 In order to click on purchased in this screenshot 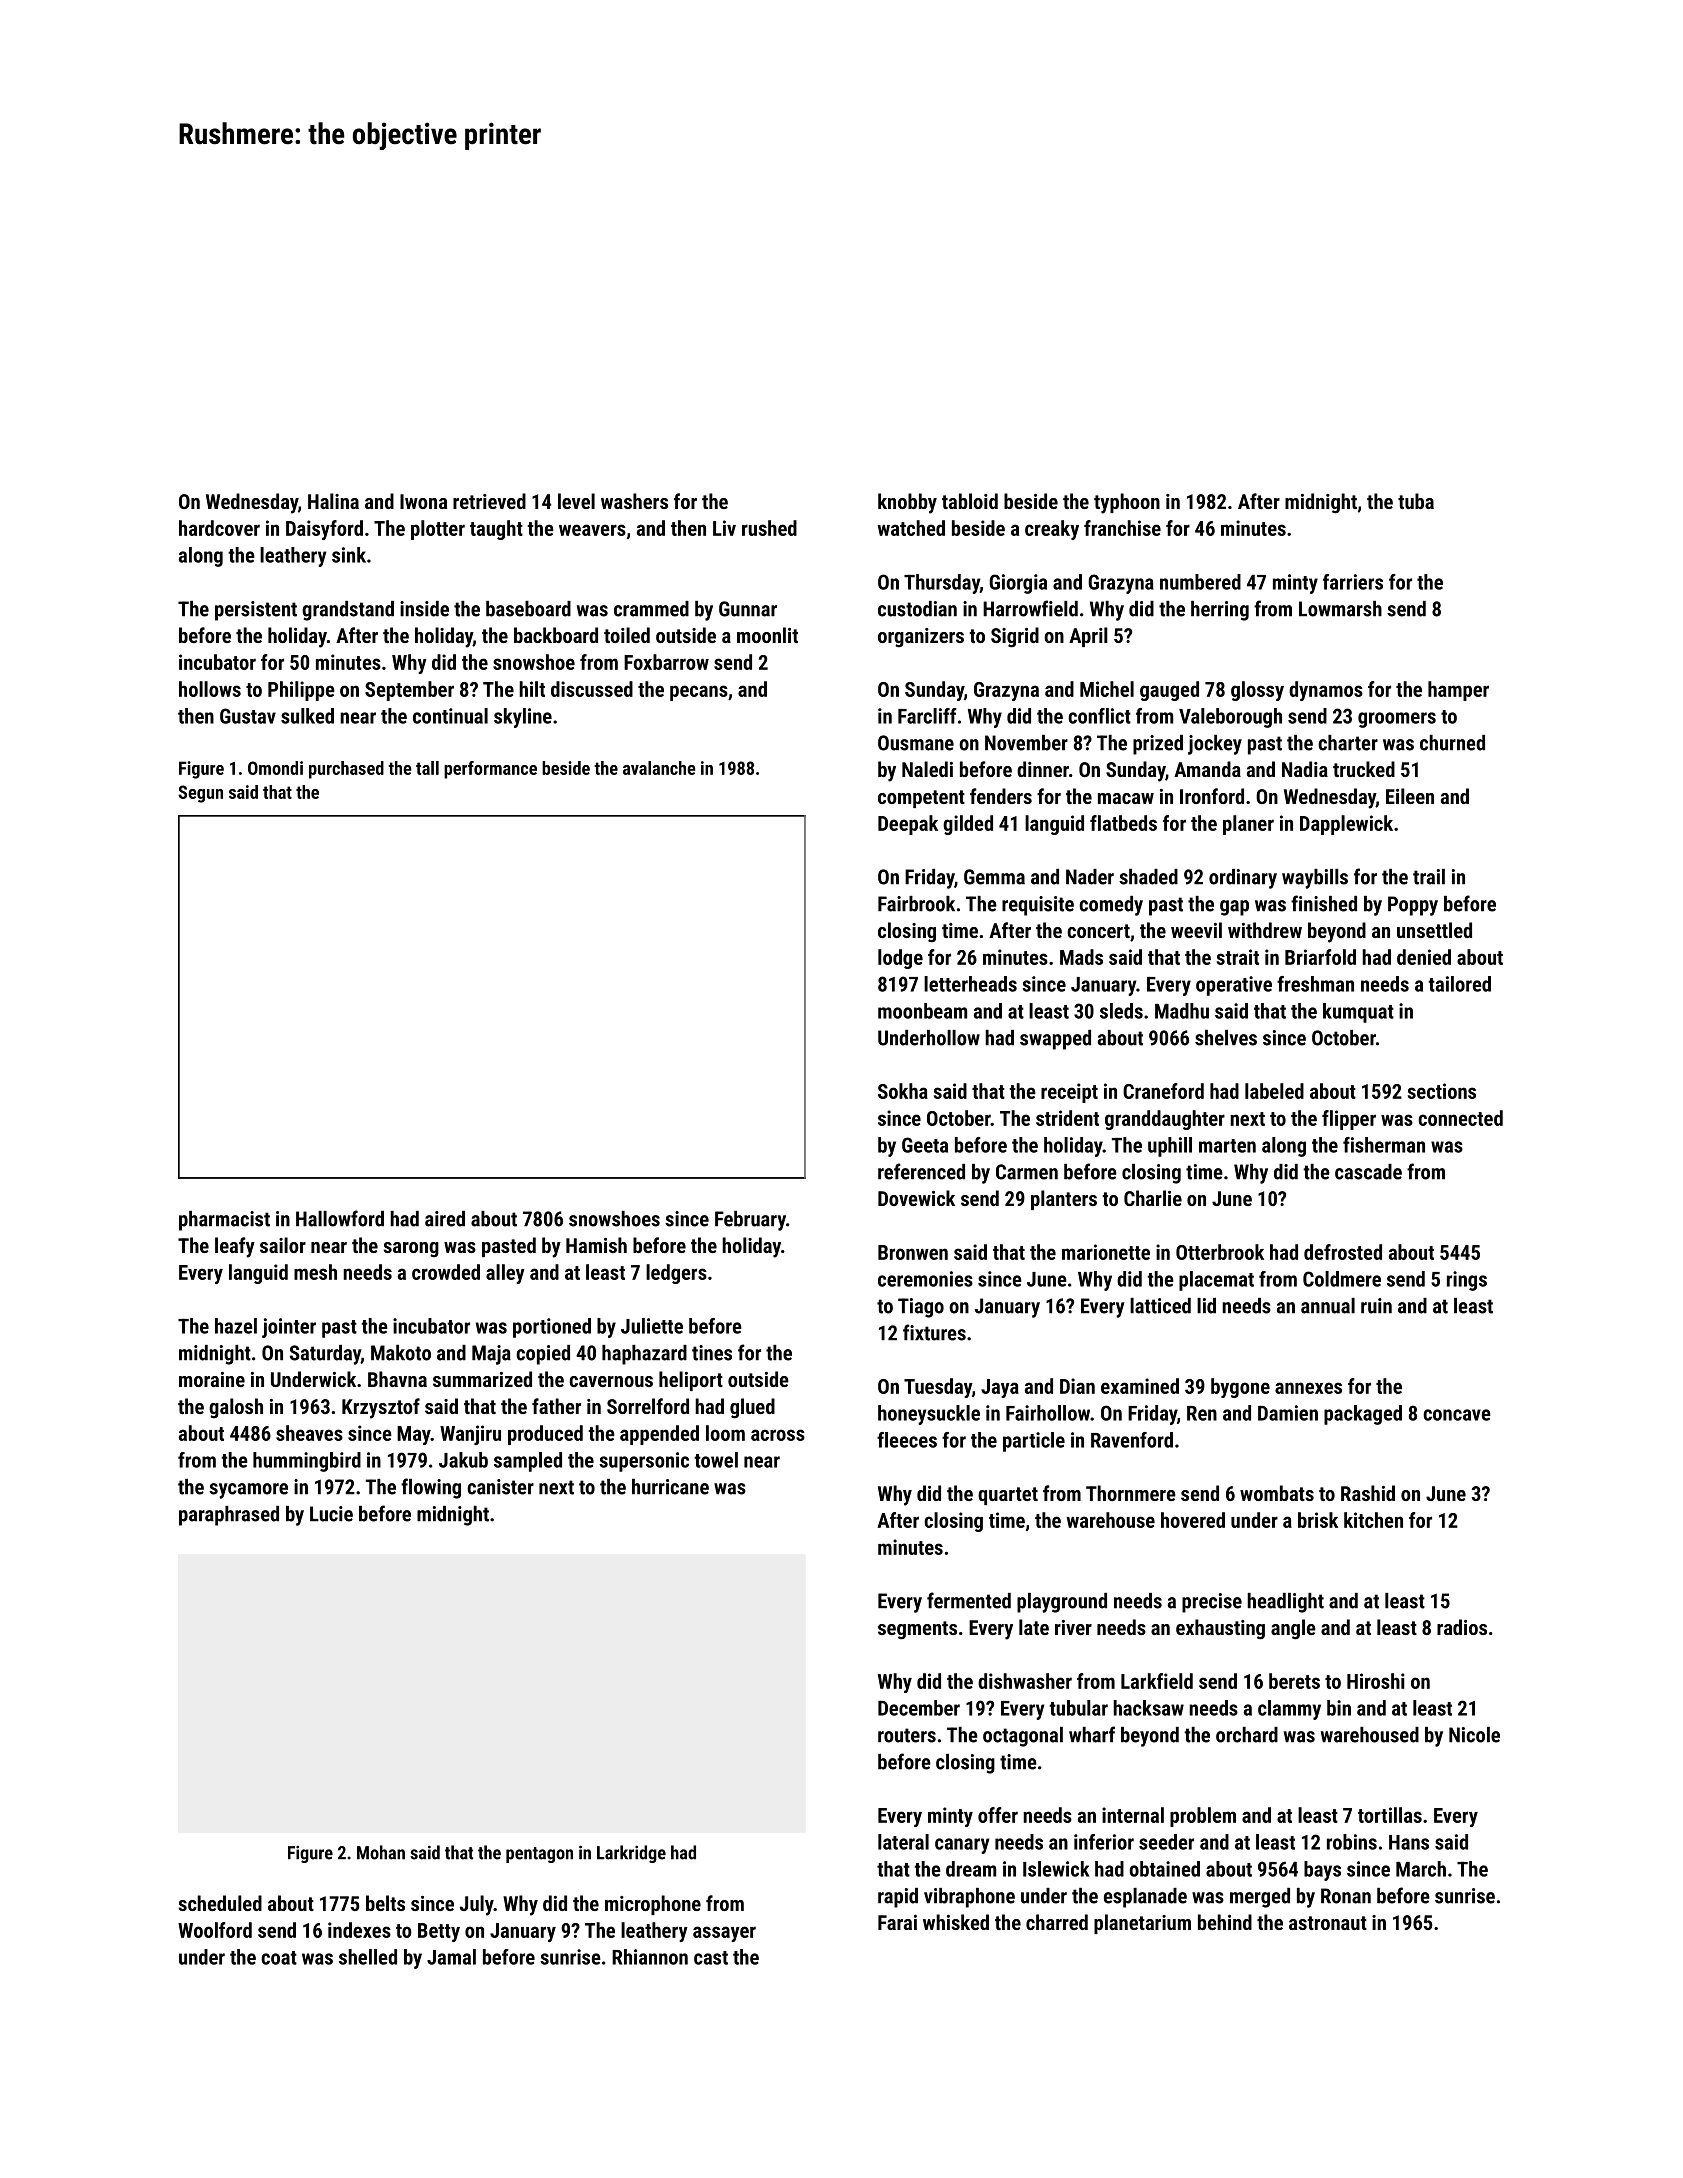, I will do `click(346, 770)`.
